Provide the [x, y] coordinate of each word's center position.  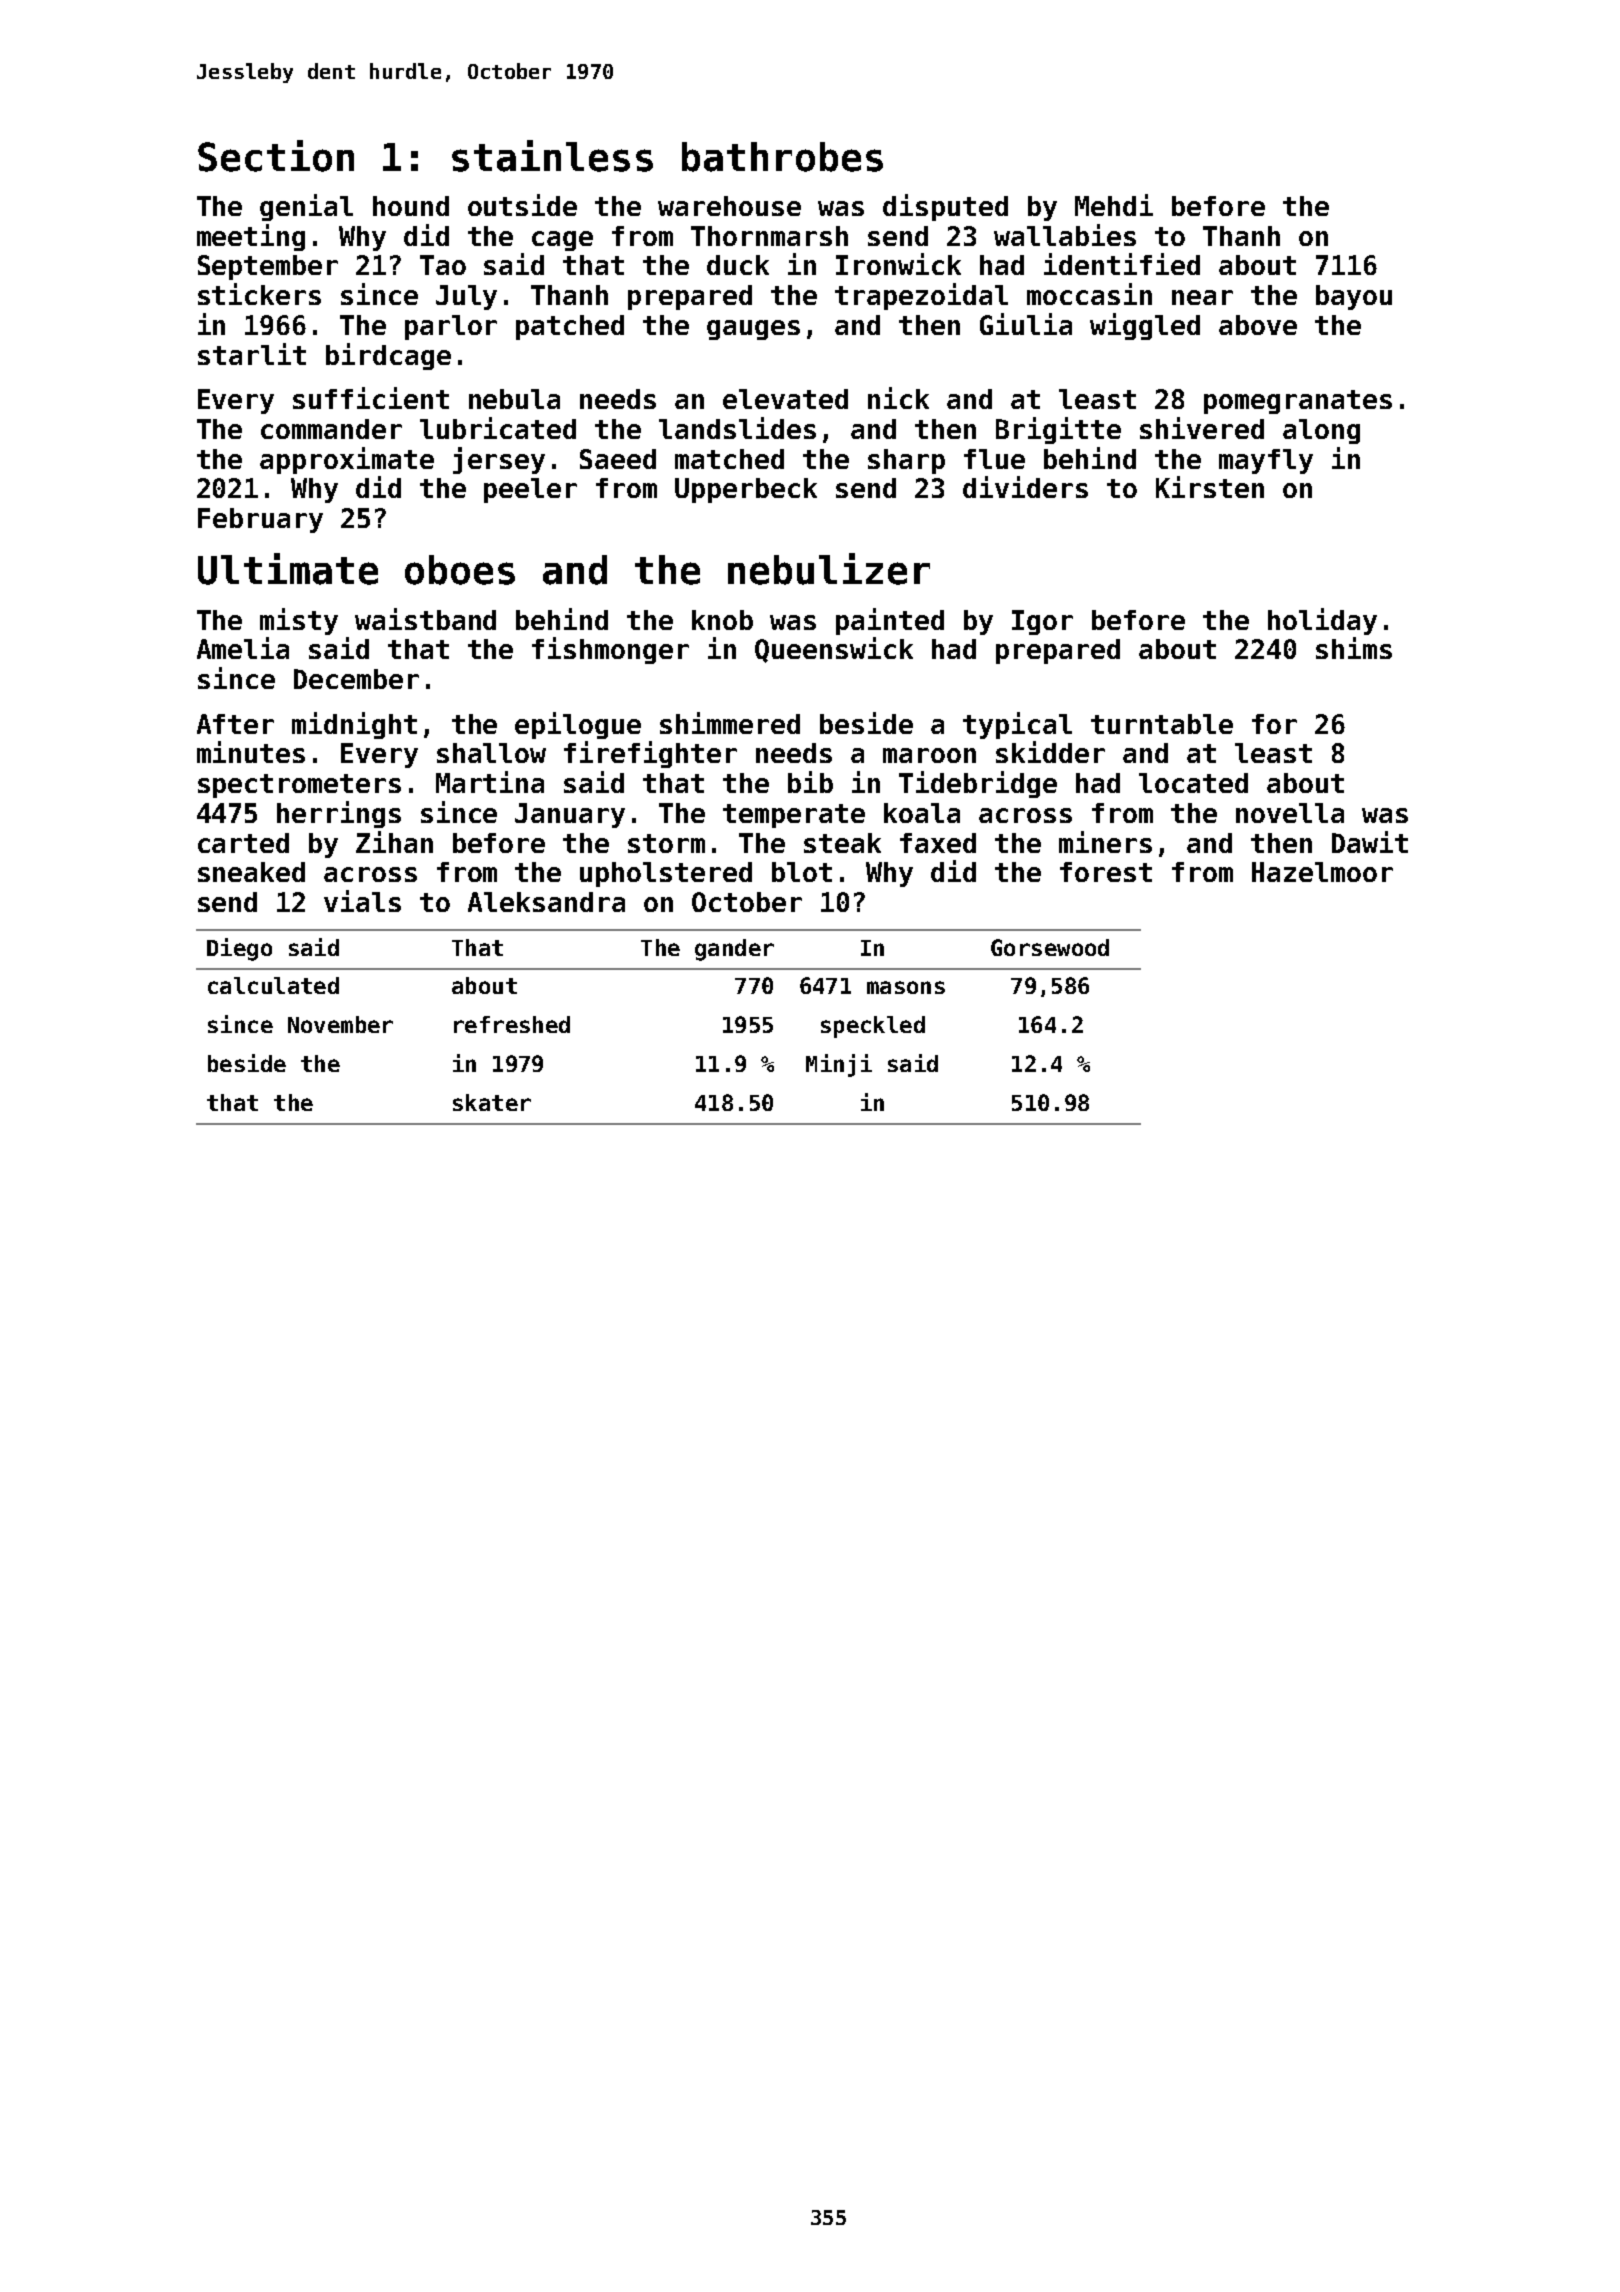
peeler [530, 490]
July [466, 297]
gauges [753, 330]
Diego [239, 949]
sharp [906, 461]
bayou [1354, 297]
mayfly [1266, 461]
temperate [794, 816]
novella [1290, 813]
